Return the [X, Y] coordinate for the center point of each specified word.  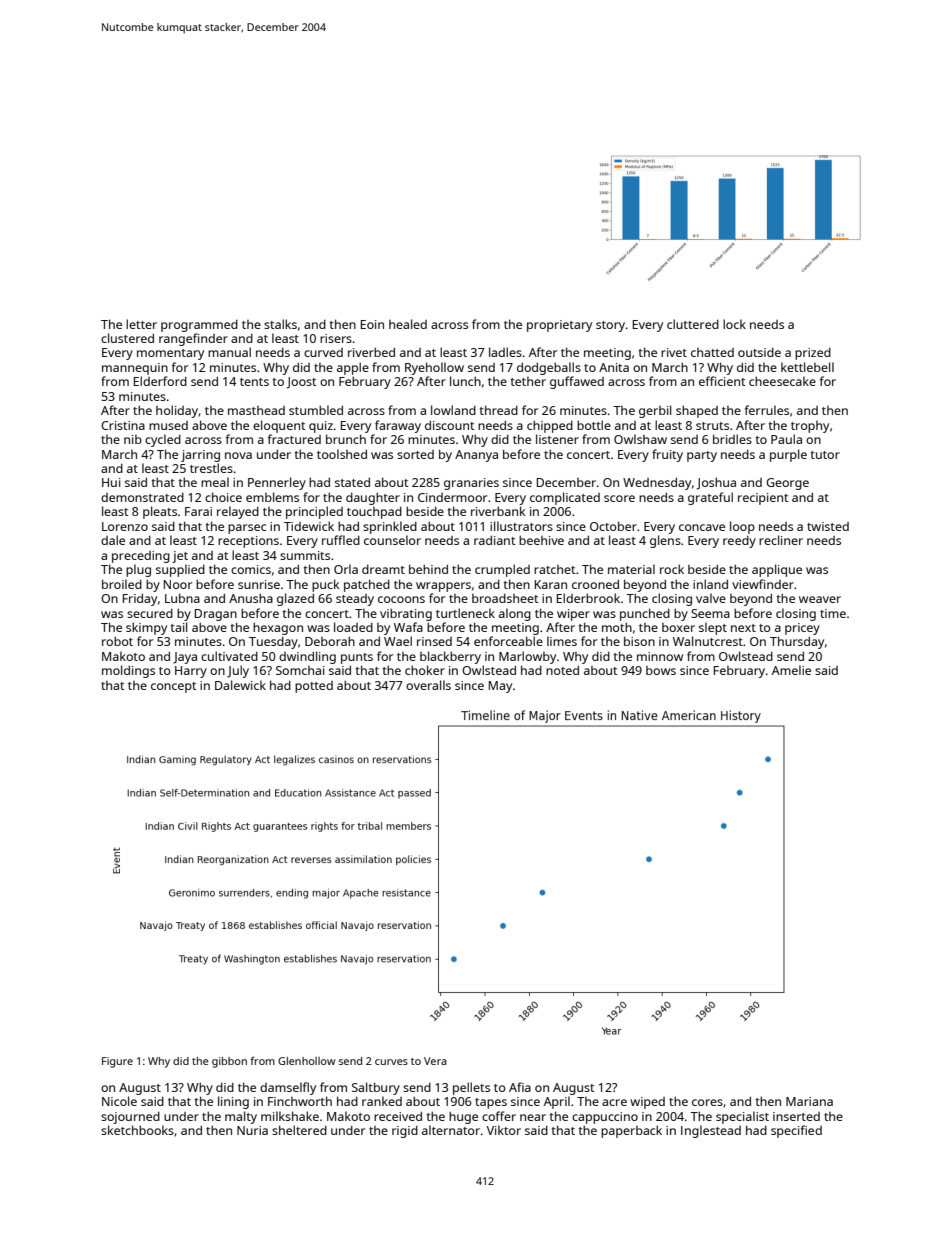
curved [323, 352]
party [702, 456]
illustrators [521, 526]
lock [734, 324]
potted [314, 687]
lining [233, 1102]
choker [425, 670]
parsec [247, 529]
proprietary [559, 326]
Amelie [791, 670]
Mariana [809, 1101]
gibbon [229, 1062]
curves [391, 1062]
